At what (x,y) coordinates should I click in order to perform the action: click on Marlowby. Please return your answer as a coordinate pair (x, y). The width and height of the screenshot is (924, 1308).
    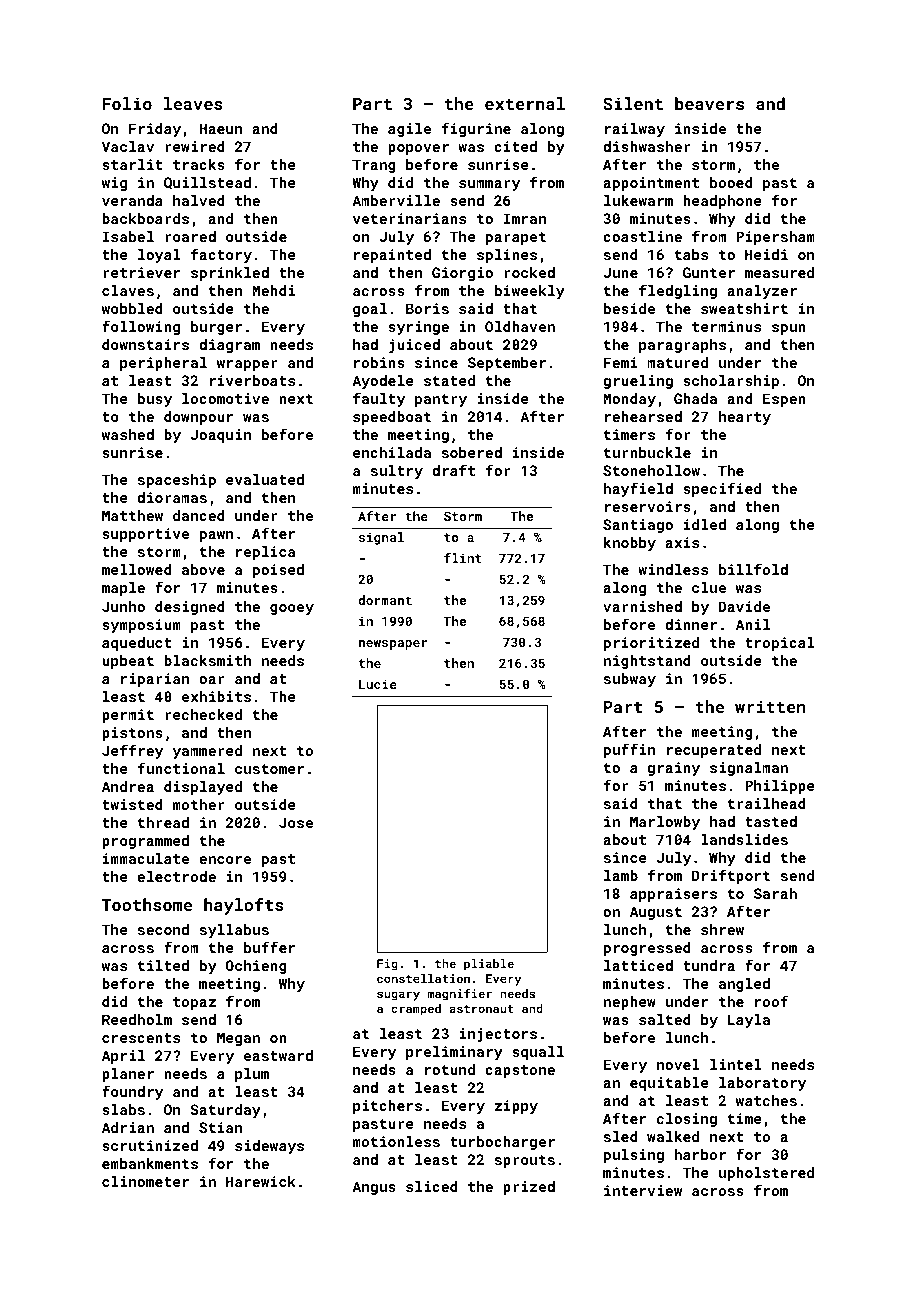
    Looking at the image, I should click on (665, 823).
